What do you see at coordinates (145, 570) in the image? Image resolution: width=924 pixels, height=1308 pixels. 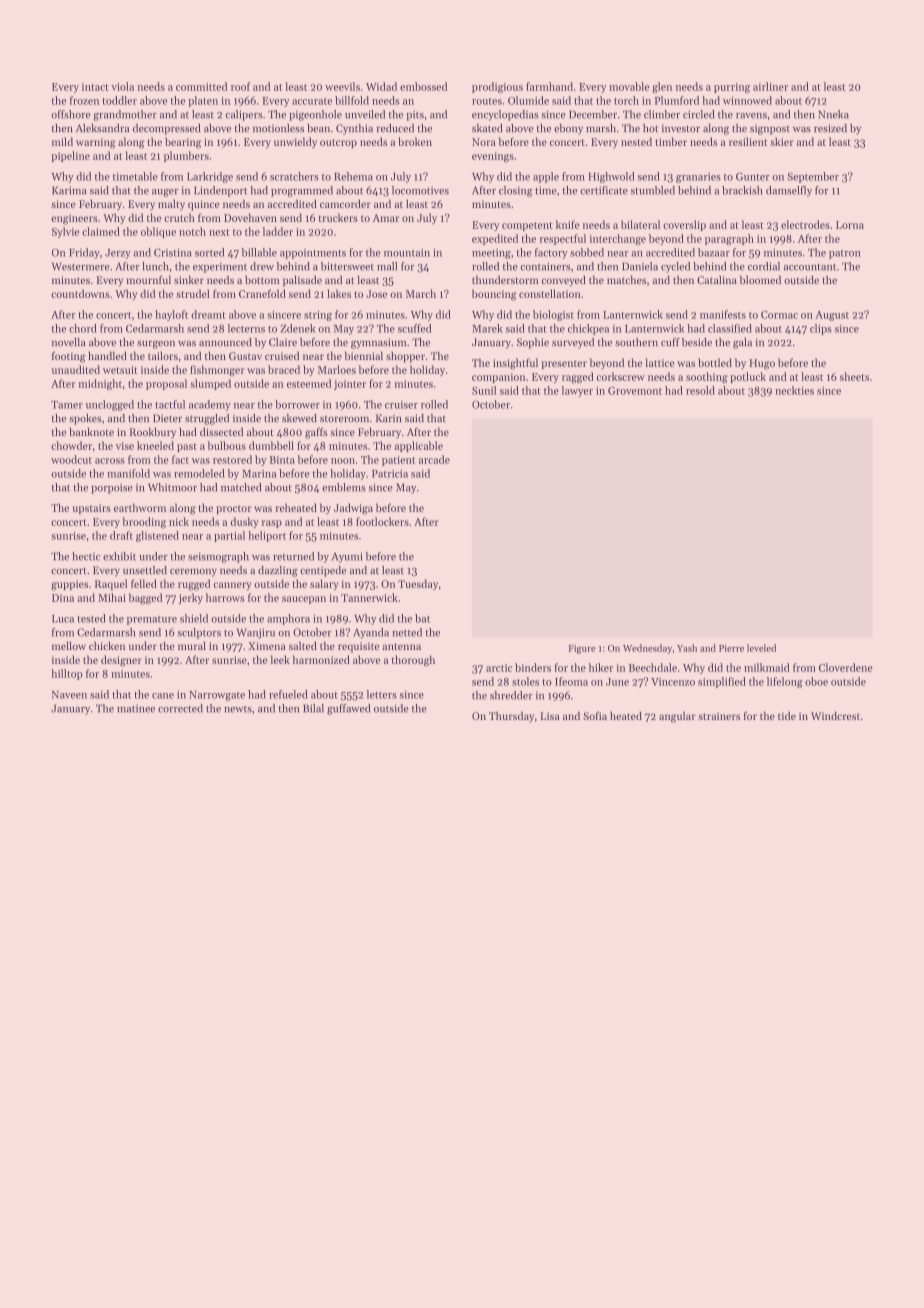 I see `unsettled` at bounding box center [145, 570].
